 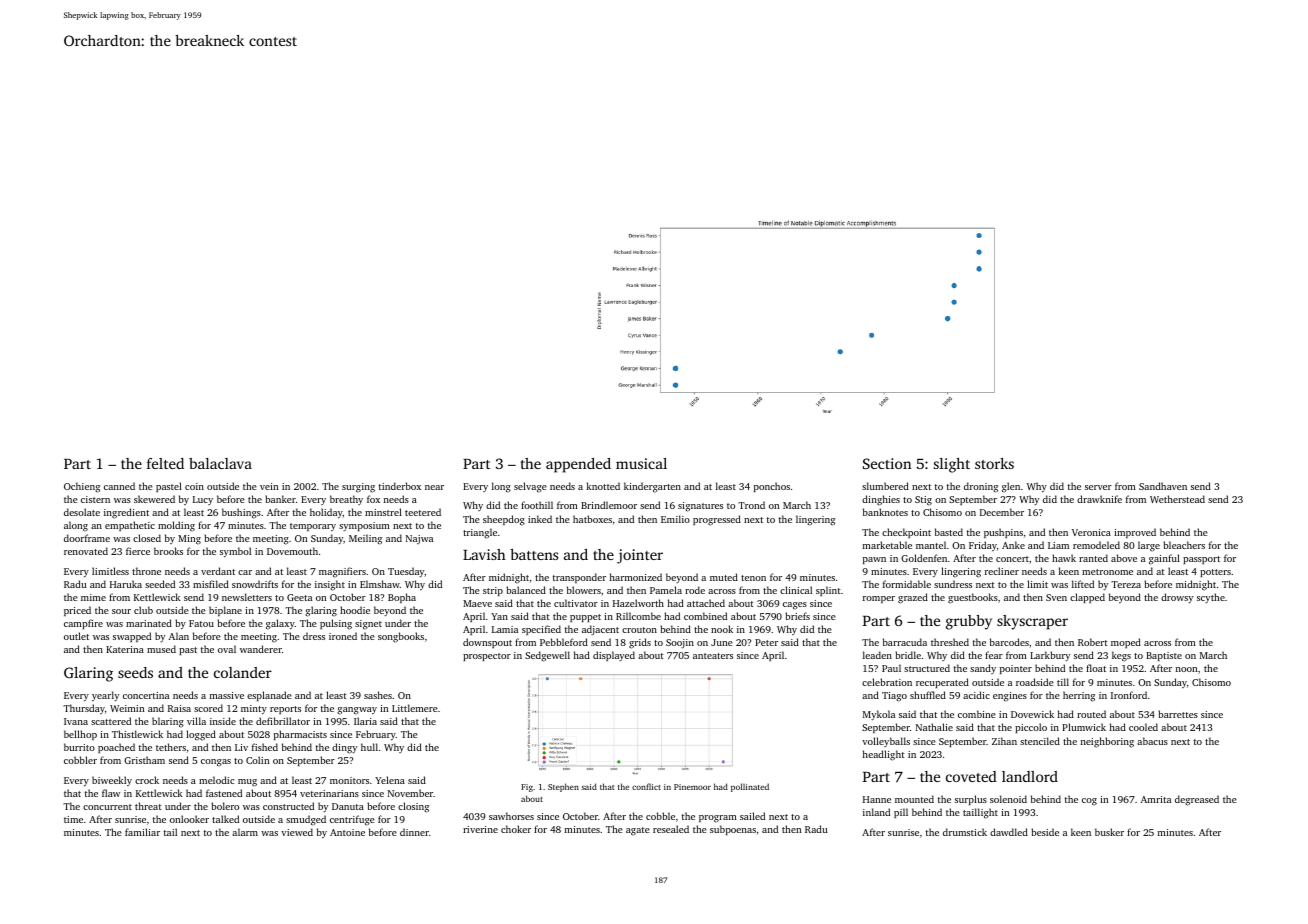 I want to click on subpoenas, so click(x=733, y=830).
